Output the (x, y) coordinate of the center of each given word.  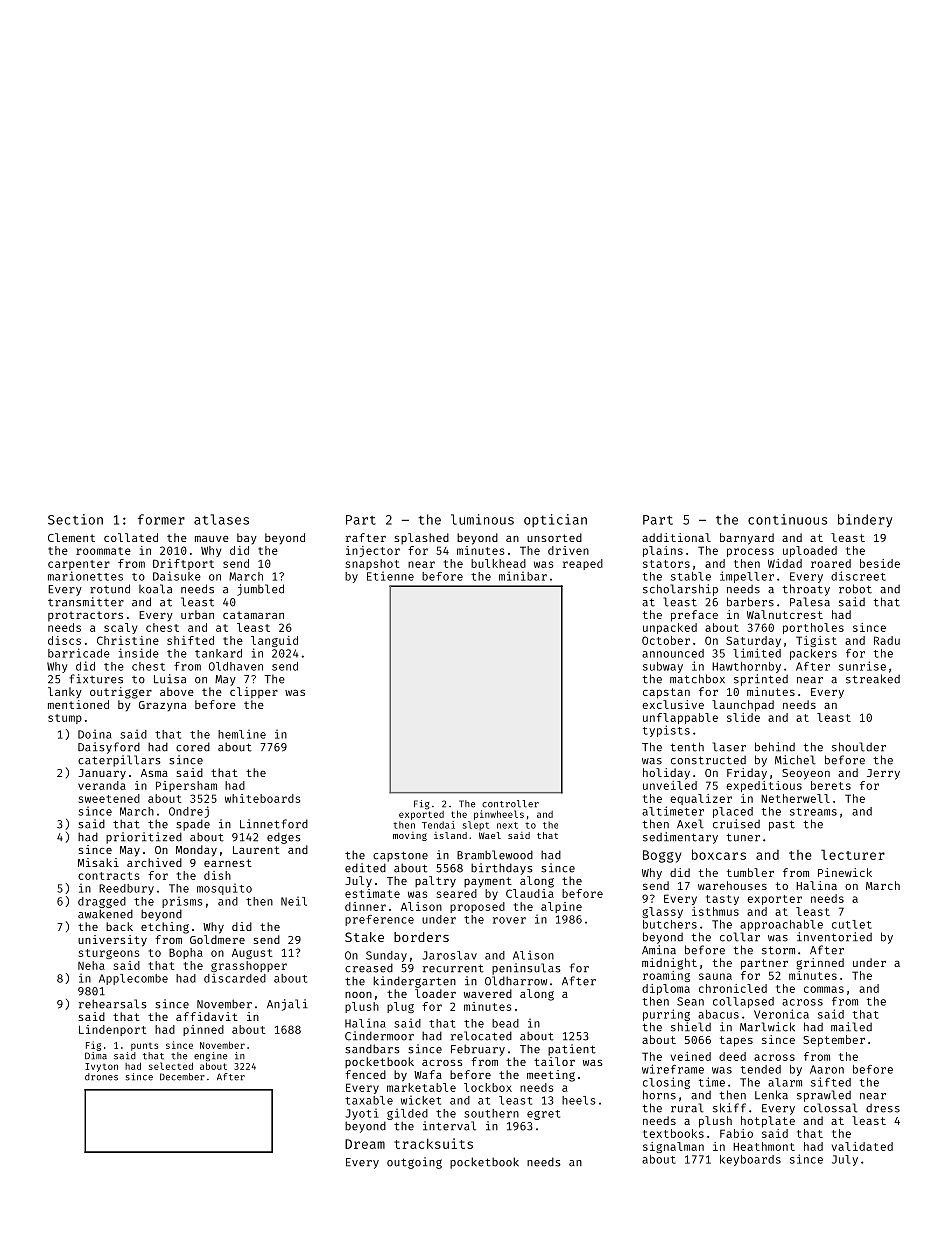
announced (673, 653)
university (112, 941)
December (182, 1077)
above (177, 691)
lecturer (853, 854)
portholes (813, 628)
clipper (254, 693)
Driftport (183, 564)
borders (421, 937)
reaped (583, 564)
